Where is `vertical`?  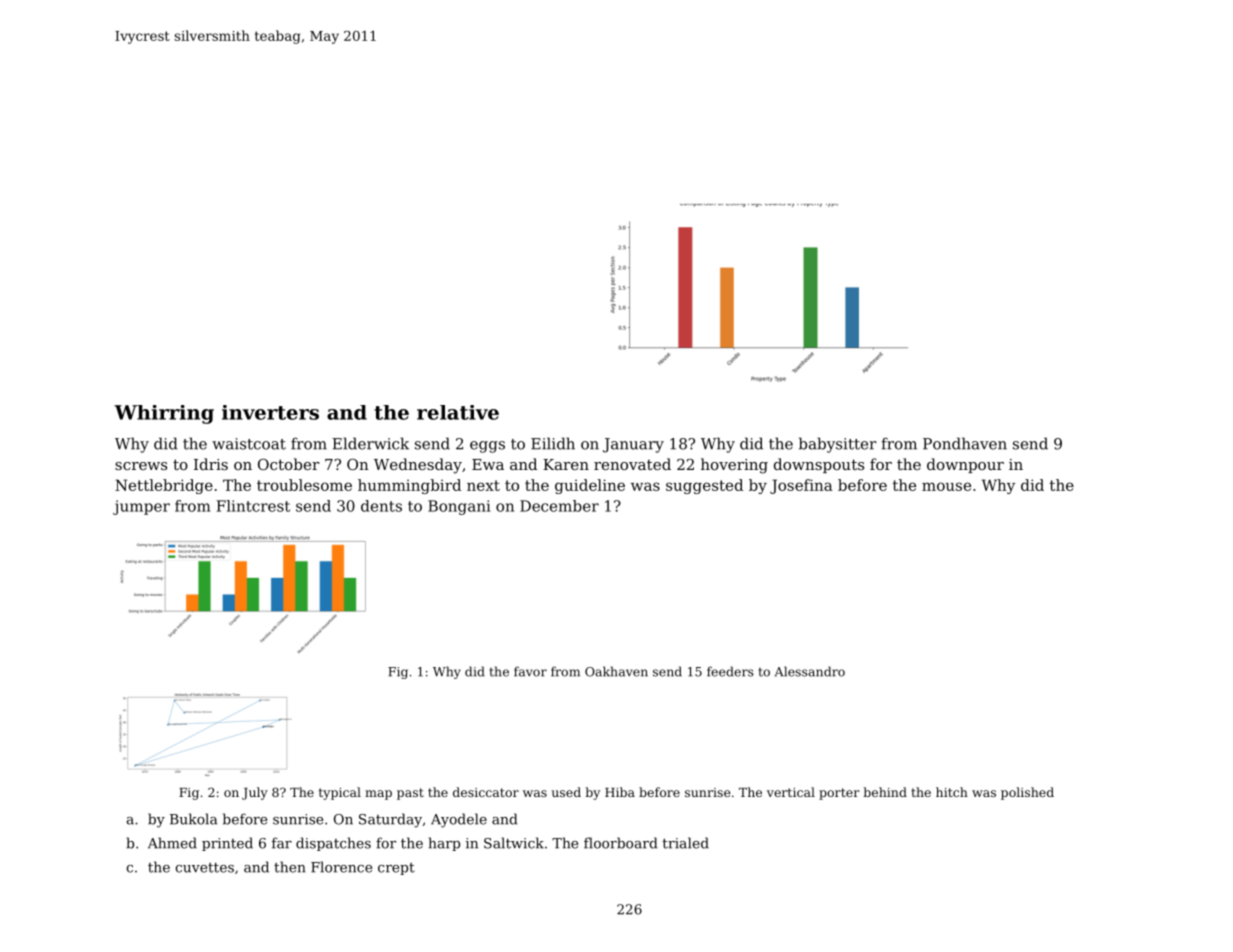
vertical is located at coordinates (791, 792).
